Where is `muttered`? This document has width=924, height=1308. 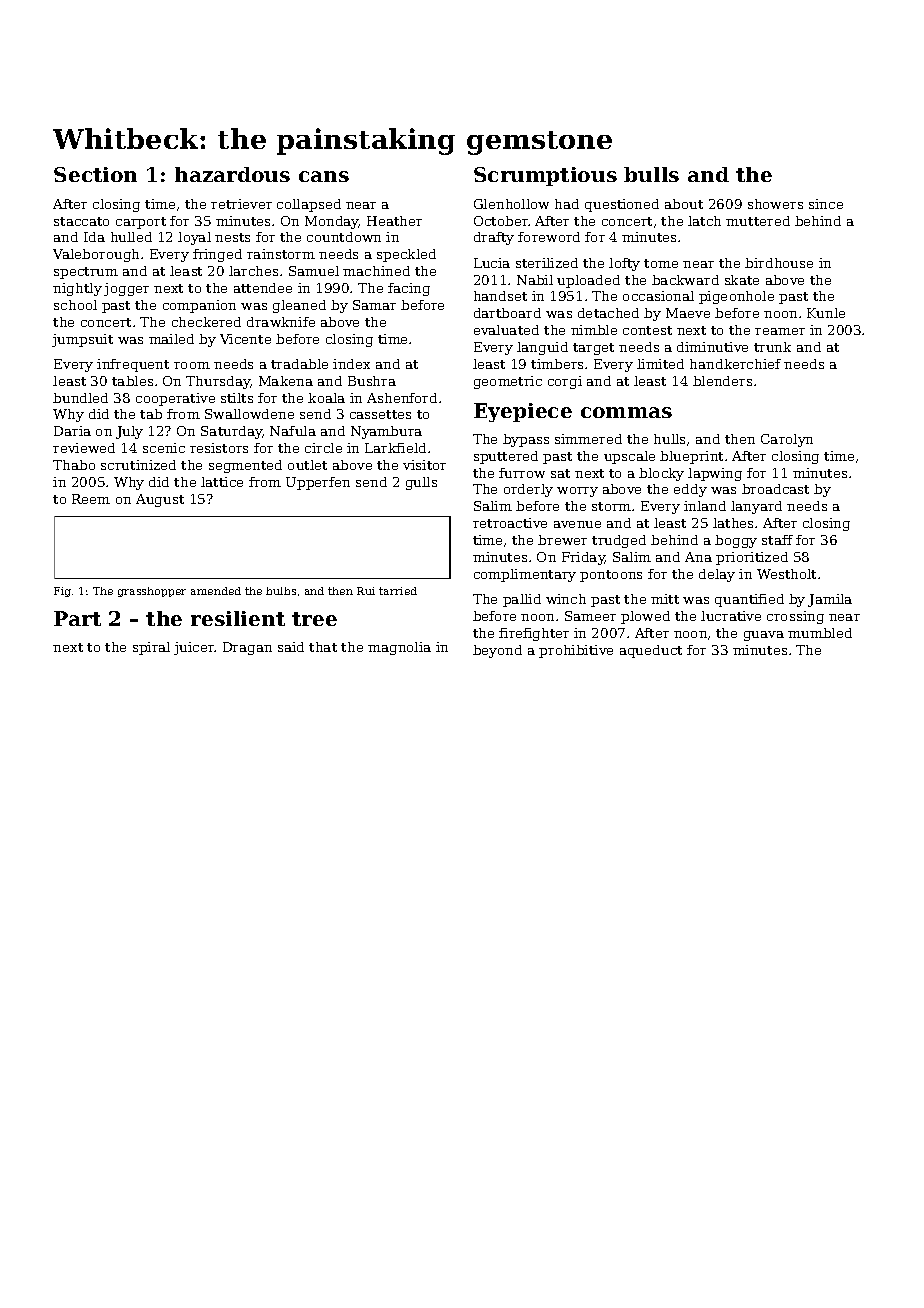
muttered is located at coordinates (758, 221).
